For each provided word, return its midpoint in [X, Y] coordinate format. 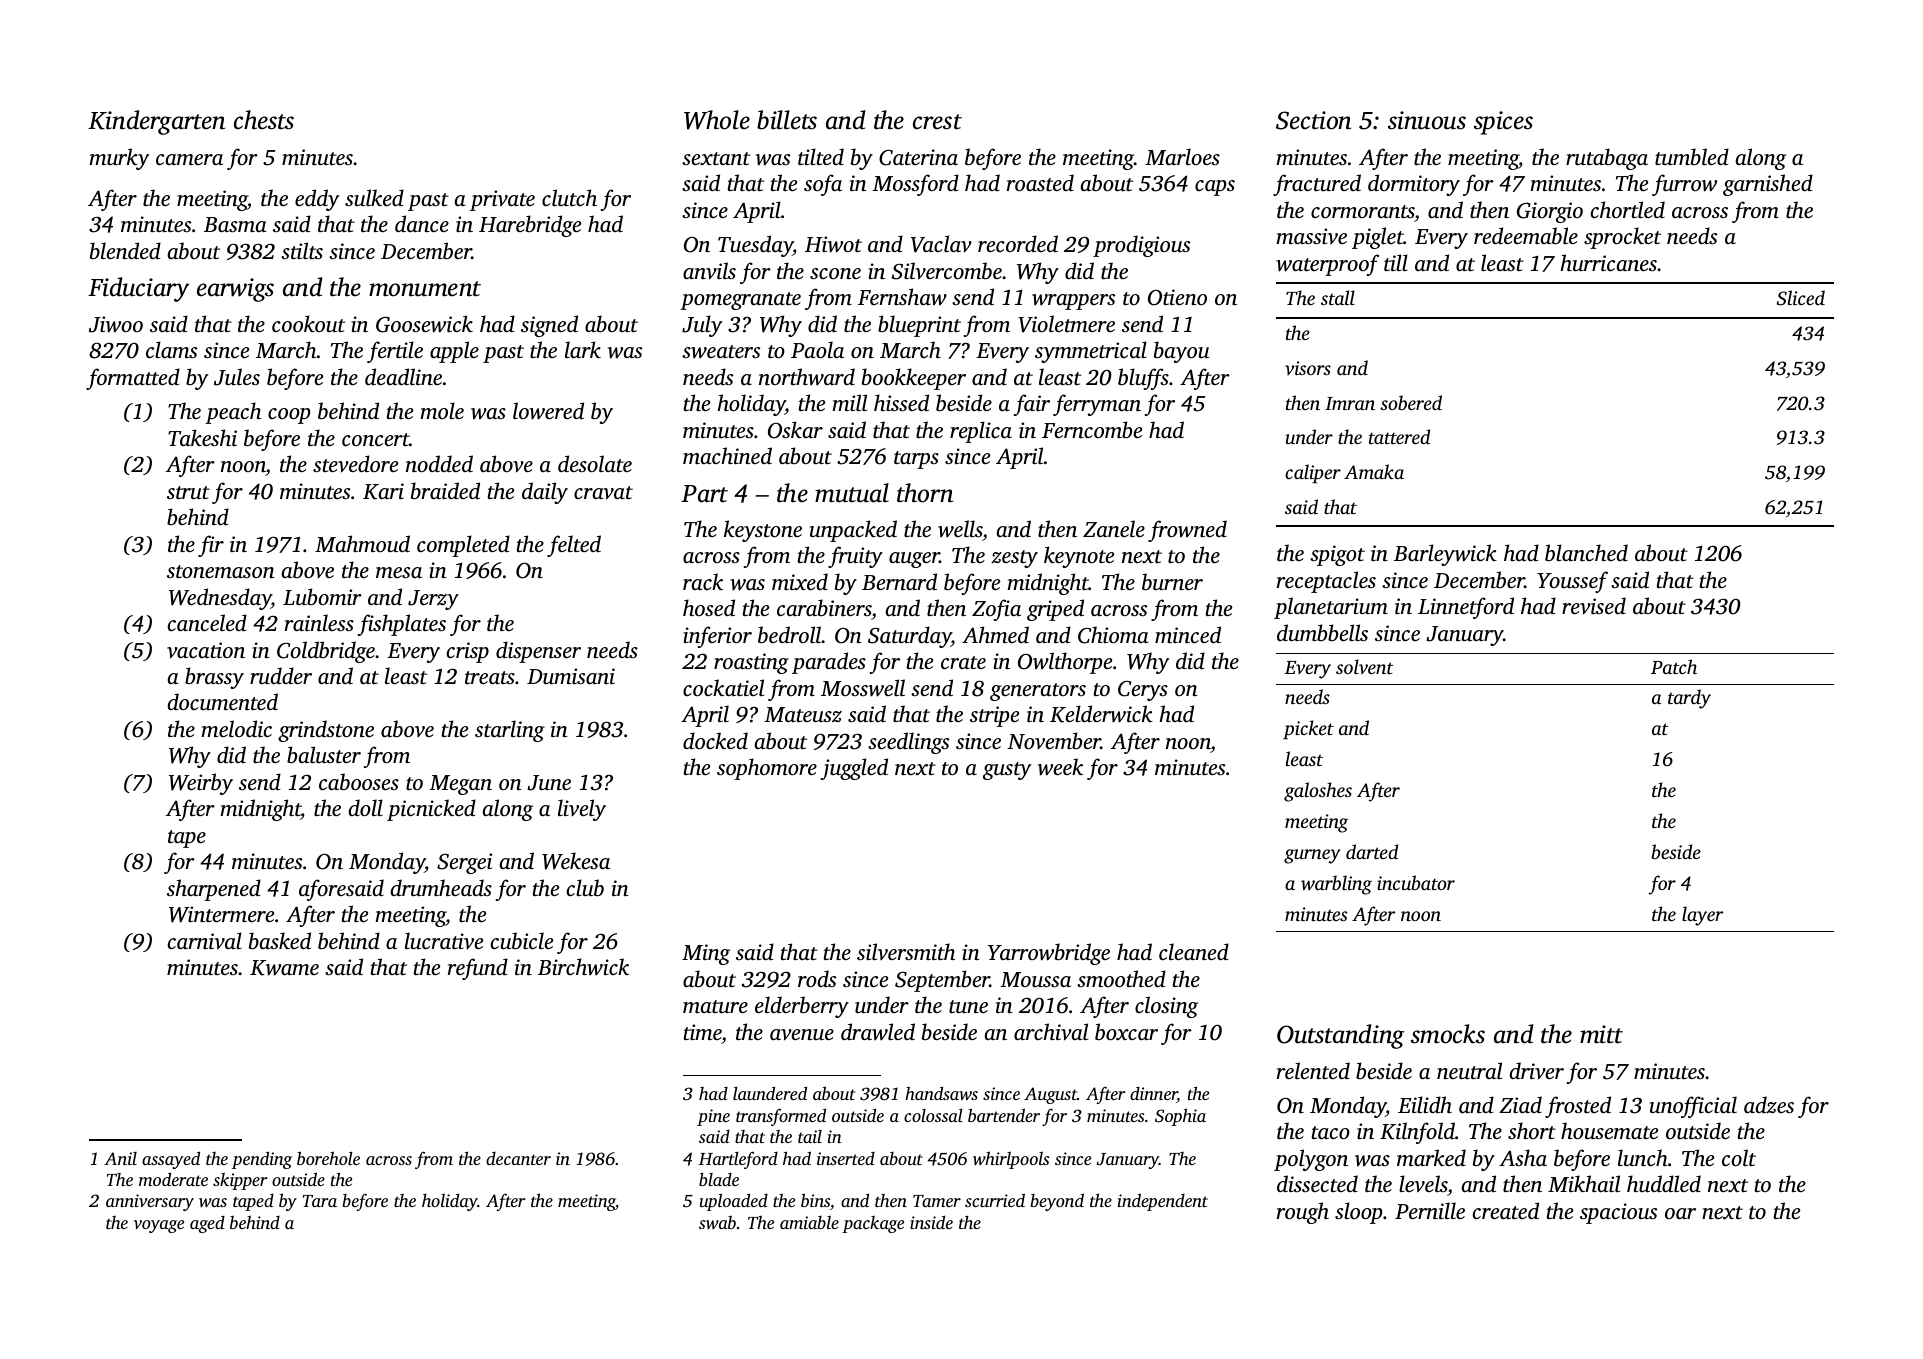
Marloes [1182, 156]
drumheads [441, 887]
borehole [328, 1158]
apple [454, 352]
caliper [1313, 474]
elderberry [802, 1007]
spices [1503, 123]
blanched [1586, 552]
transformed [781, 1117]
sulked [374, 197]
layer [1702, 916]
